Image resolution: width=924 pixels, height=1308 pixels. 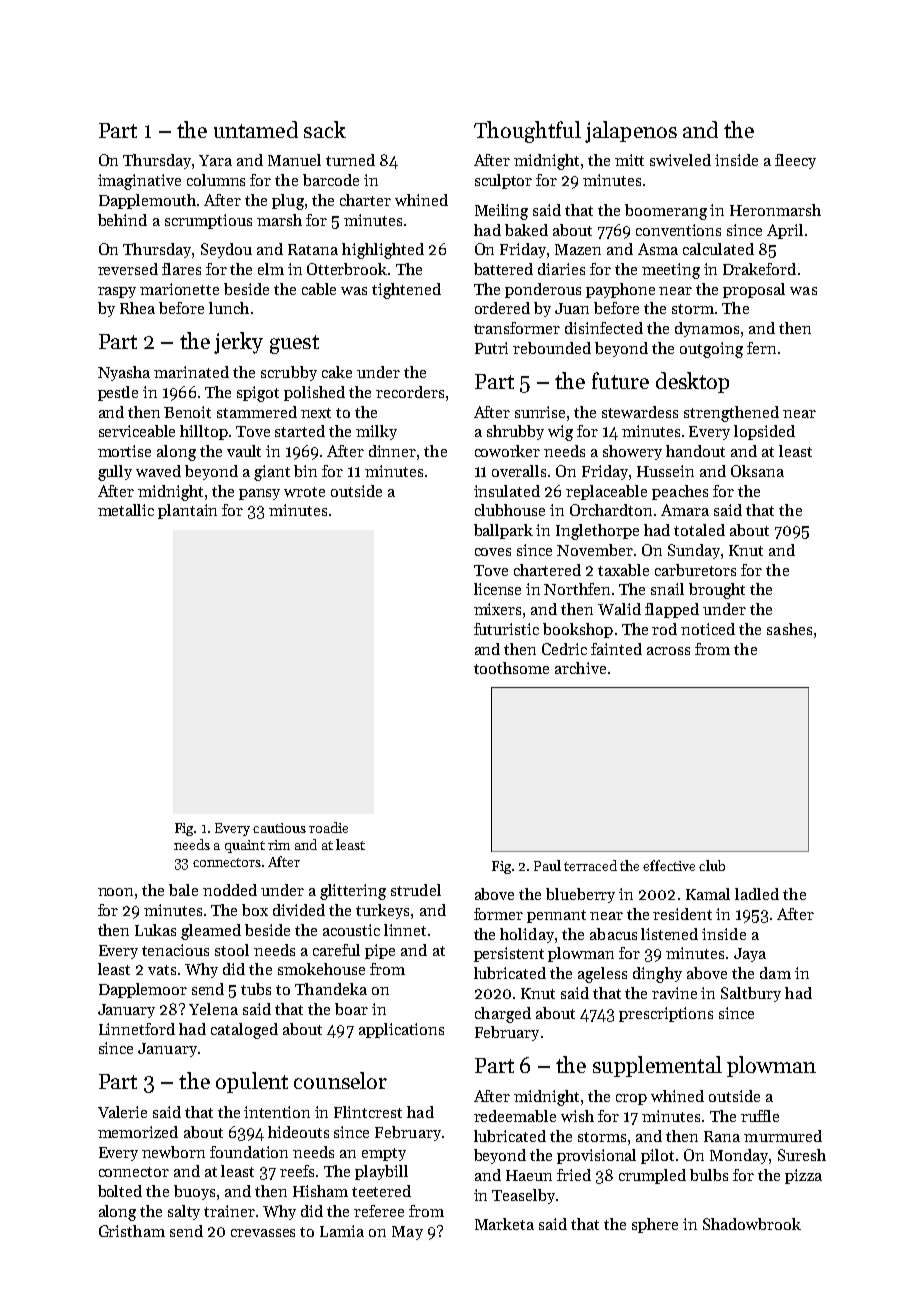 What do you see at coordinates (527, 132) in the page?
I see `Thoughtful` at bounding box center [527, 132].
